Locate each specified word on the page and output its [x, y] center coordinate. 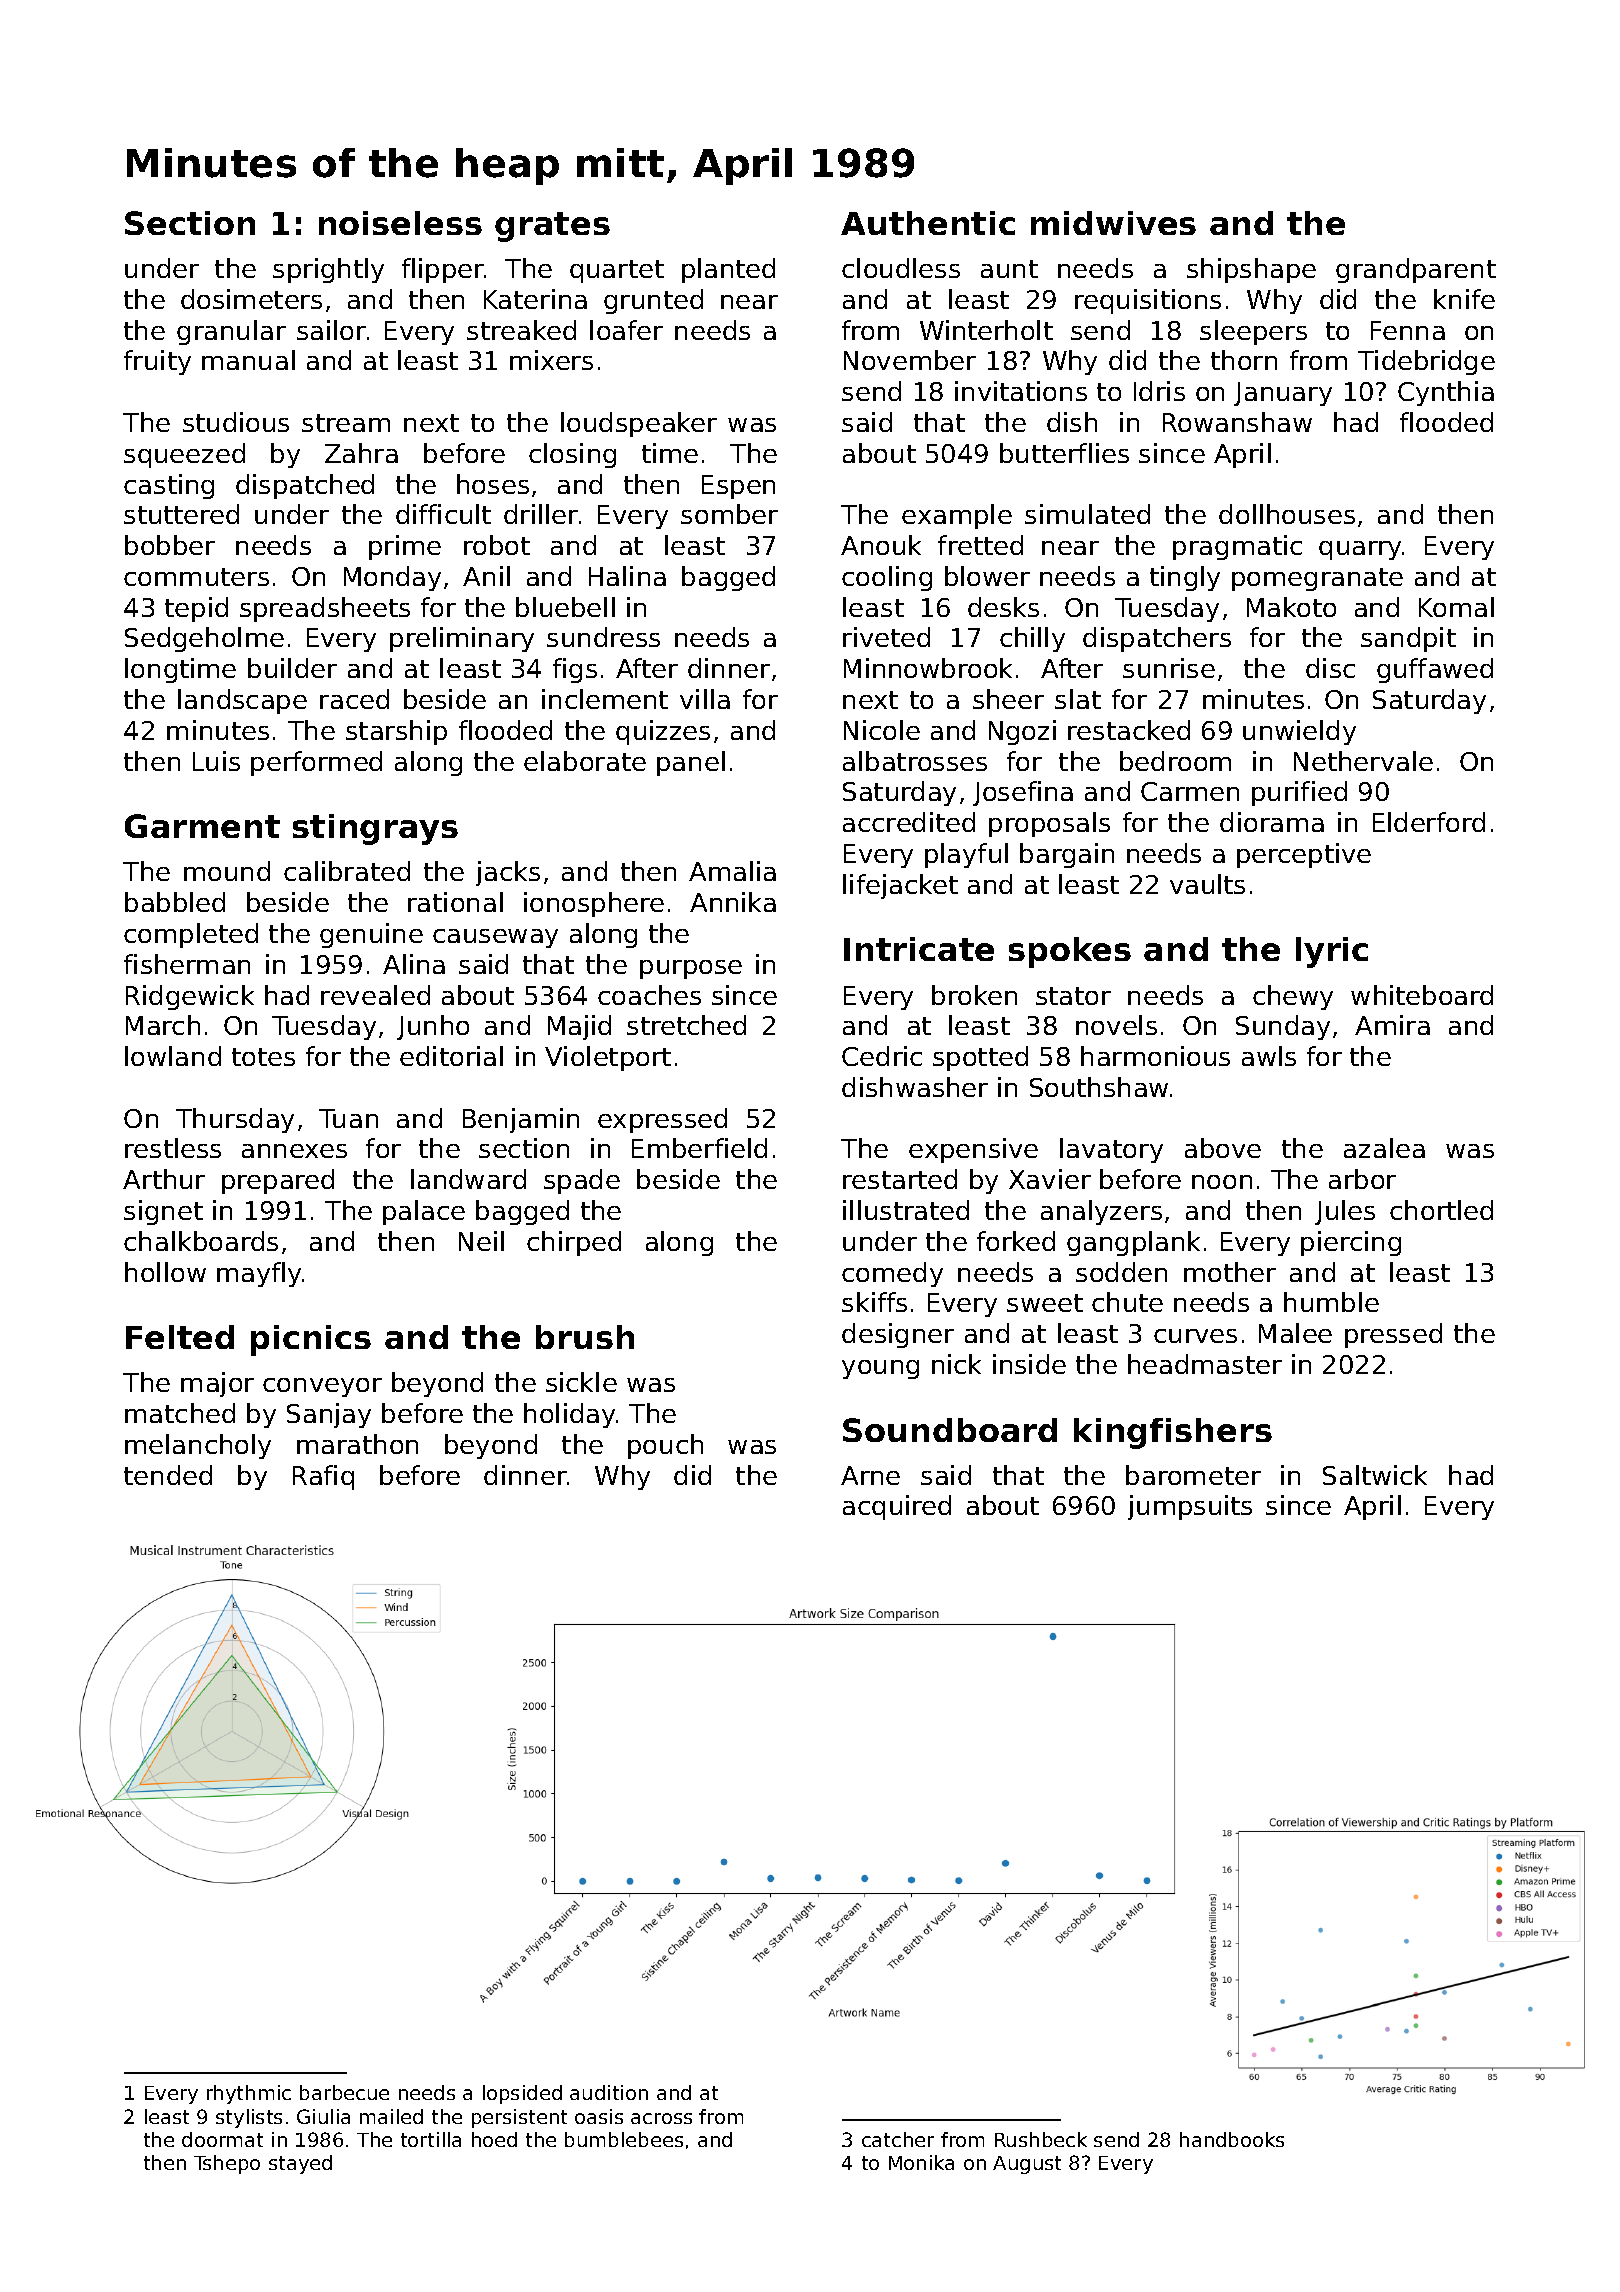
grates [552, 227]
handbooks [1232, 2139]
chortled [1441, 1210]
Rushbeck [1041, 2139]
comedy [892, 1274]
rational [455, 902]
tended [168, 1475]
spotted [980, 1058]
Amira [1392, 1025]
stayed [300, 2164]
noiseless [400, 223]
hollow [165, 1272]
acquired [897, 1507]
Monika [921, 2162]
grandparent [1416, 270]
